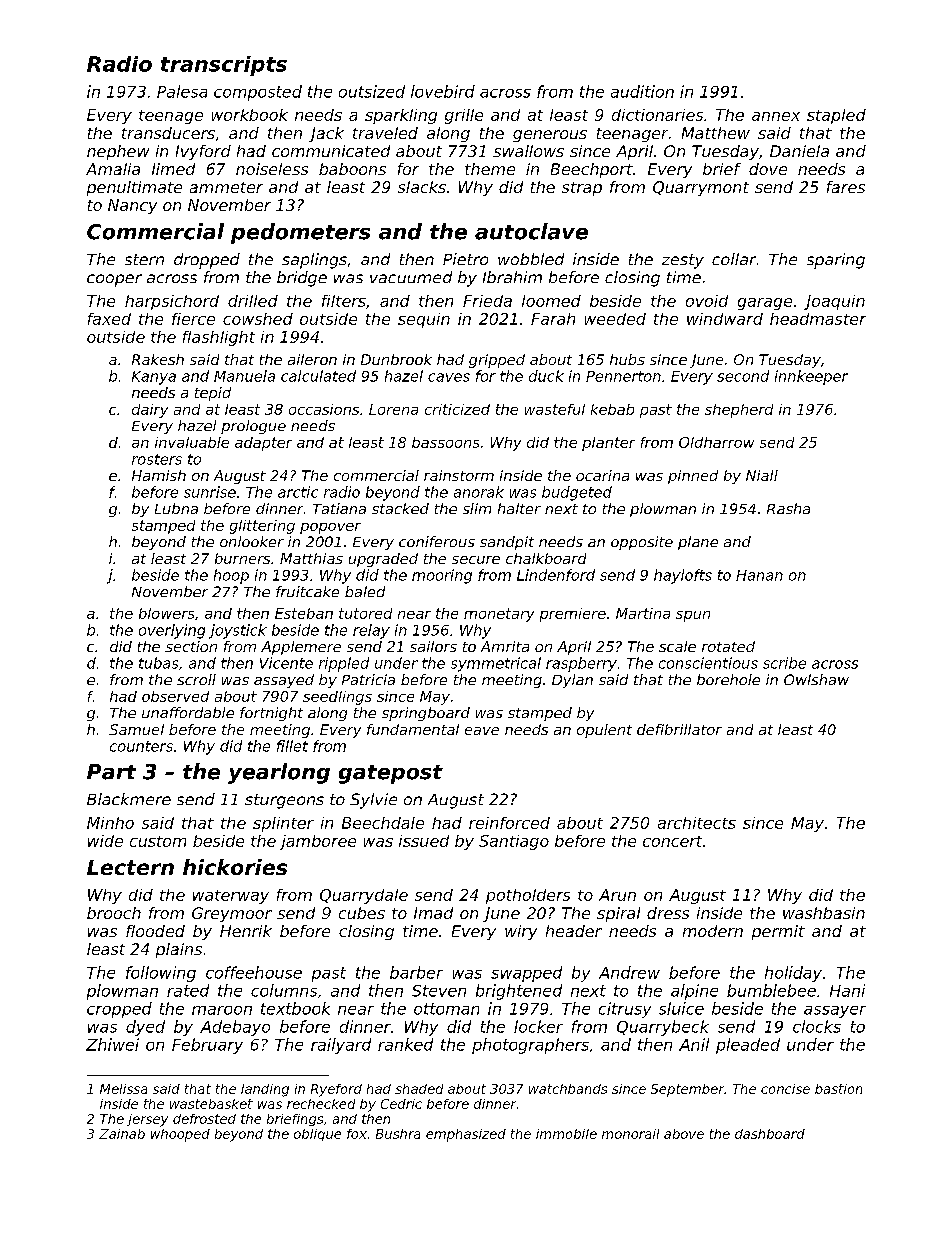 The image size is (952, 1233). Describe the element at coordinates (642, 91) in the document. I see `audition` at that location.
